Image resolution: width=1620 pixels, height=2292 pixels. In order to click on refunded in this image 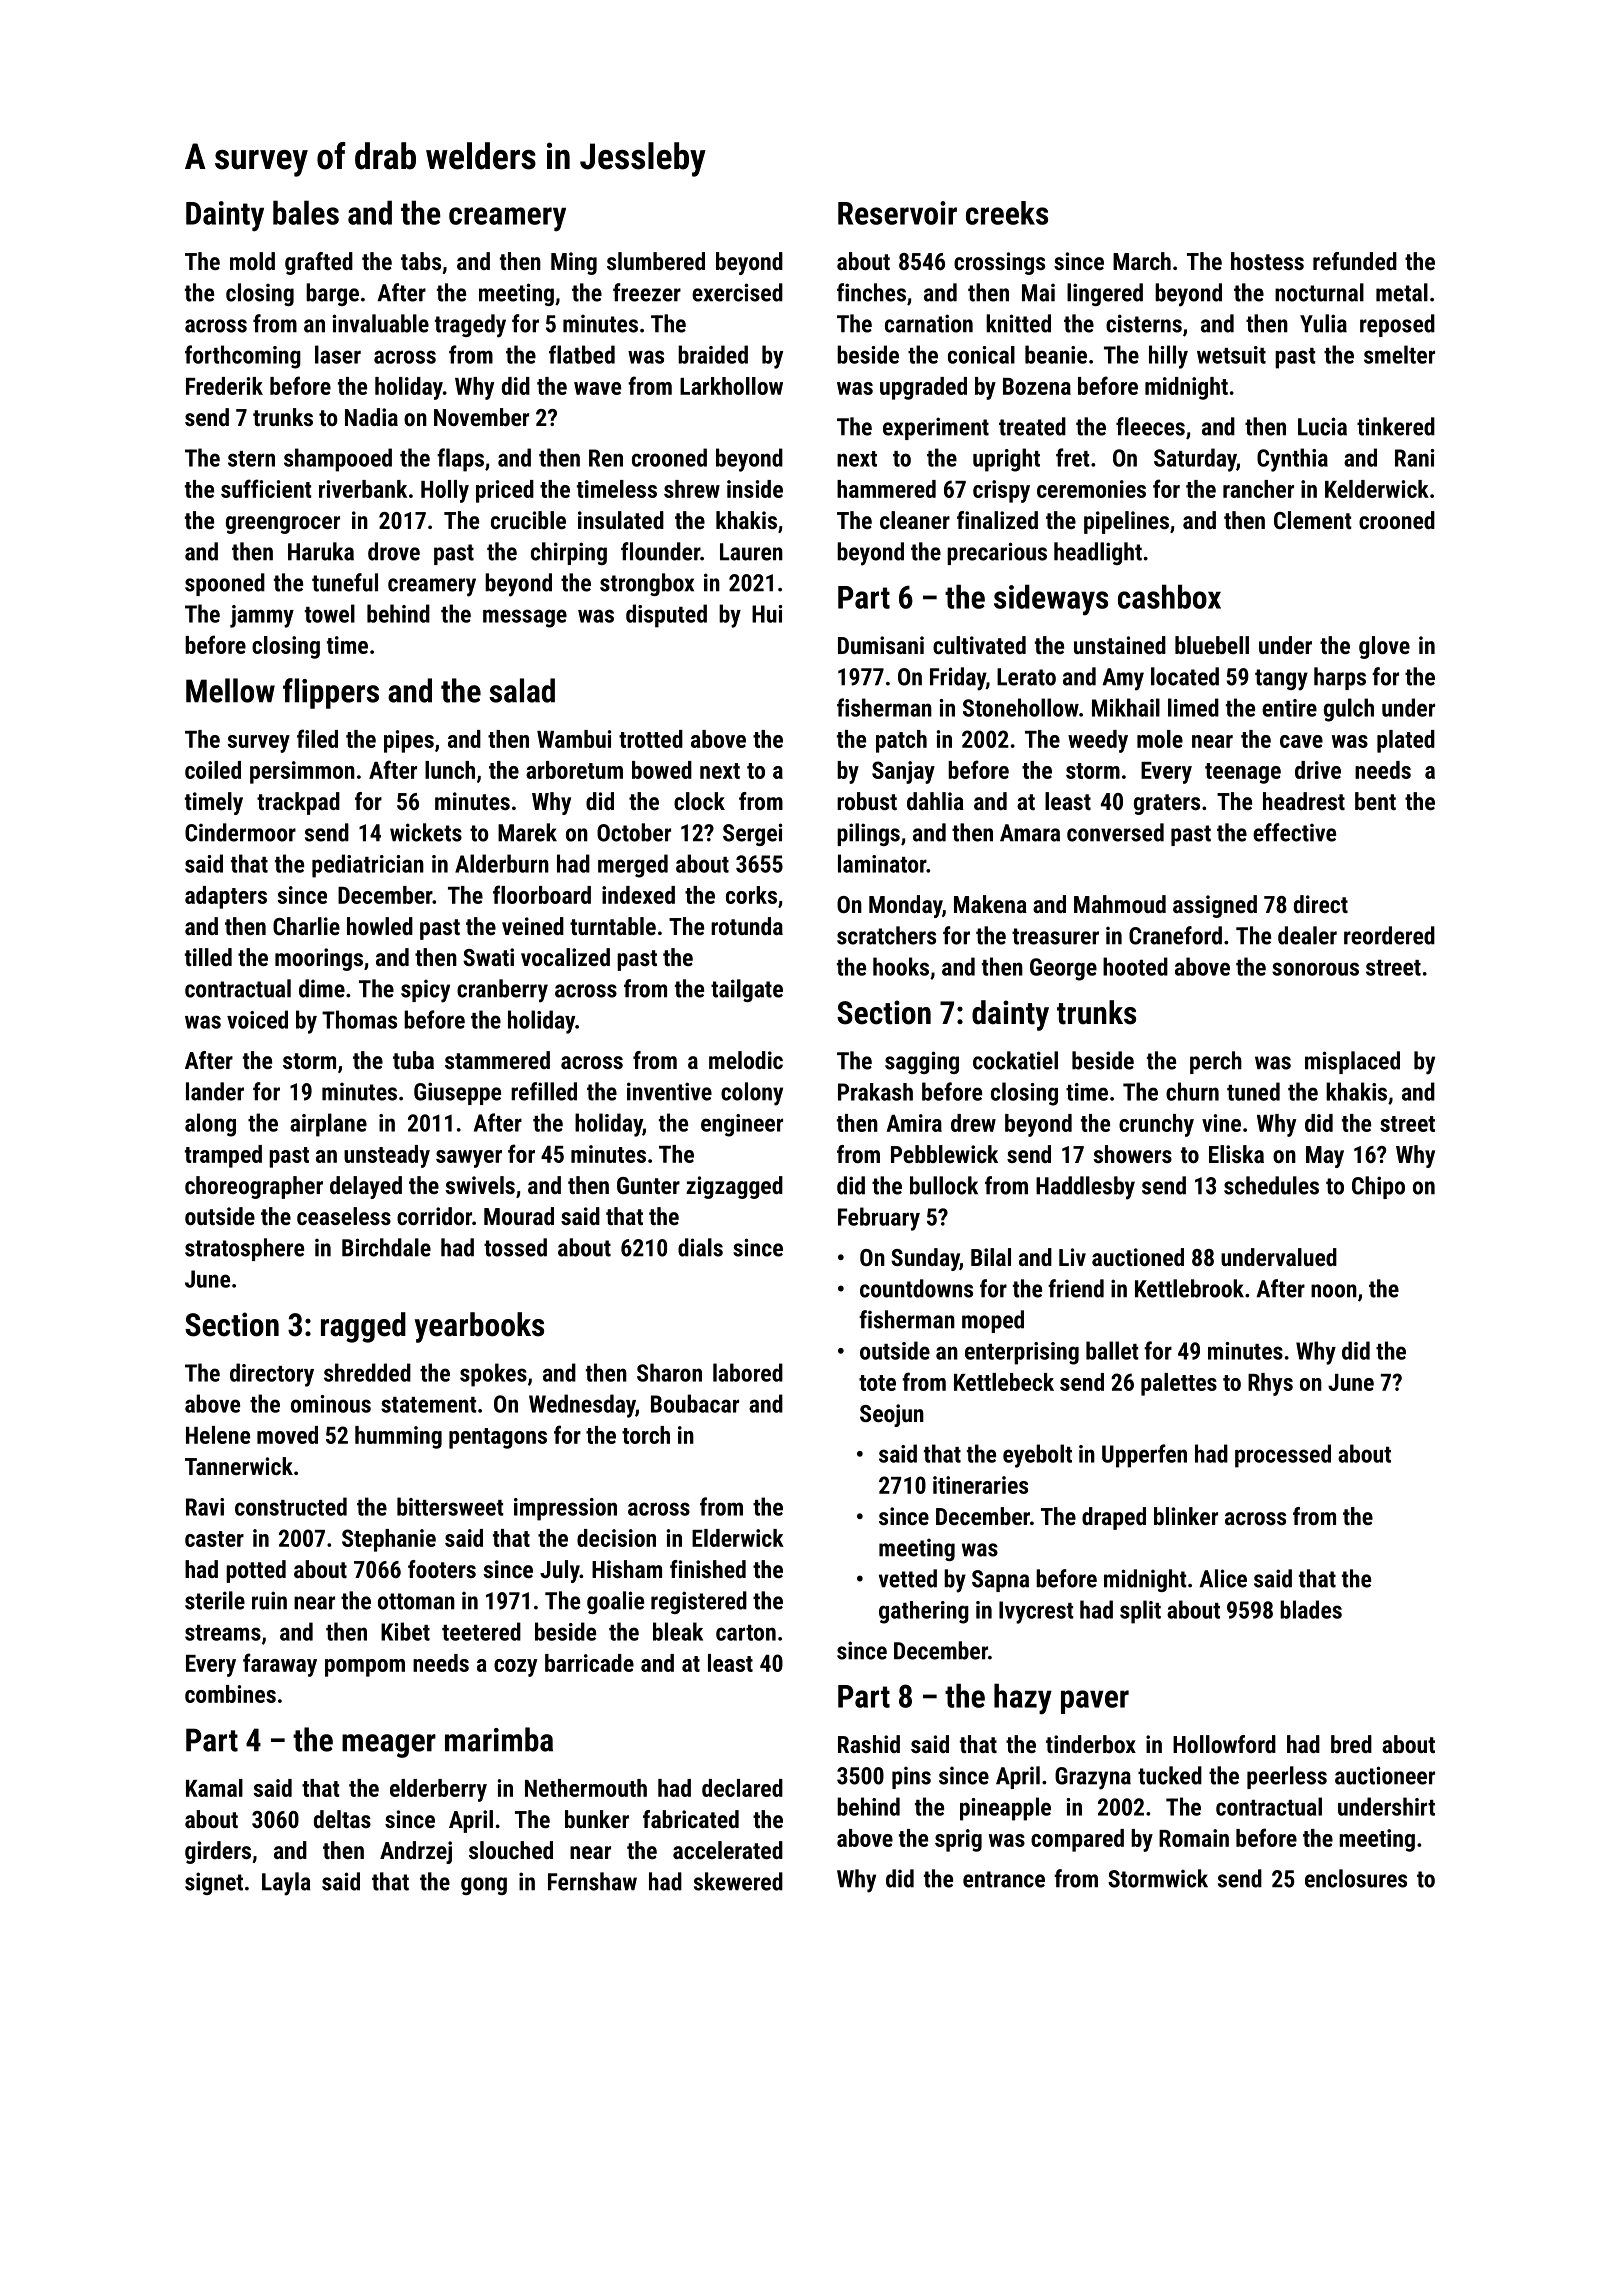, I will do `click(1355, 261)`.
